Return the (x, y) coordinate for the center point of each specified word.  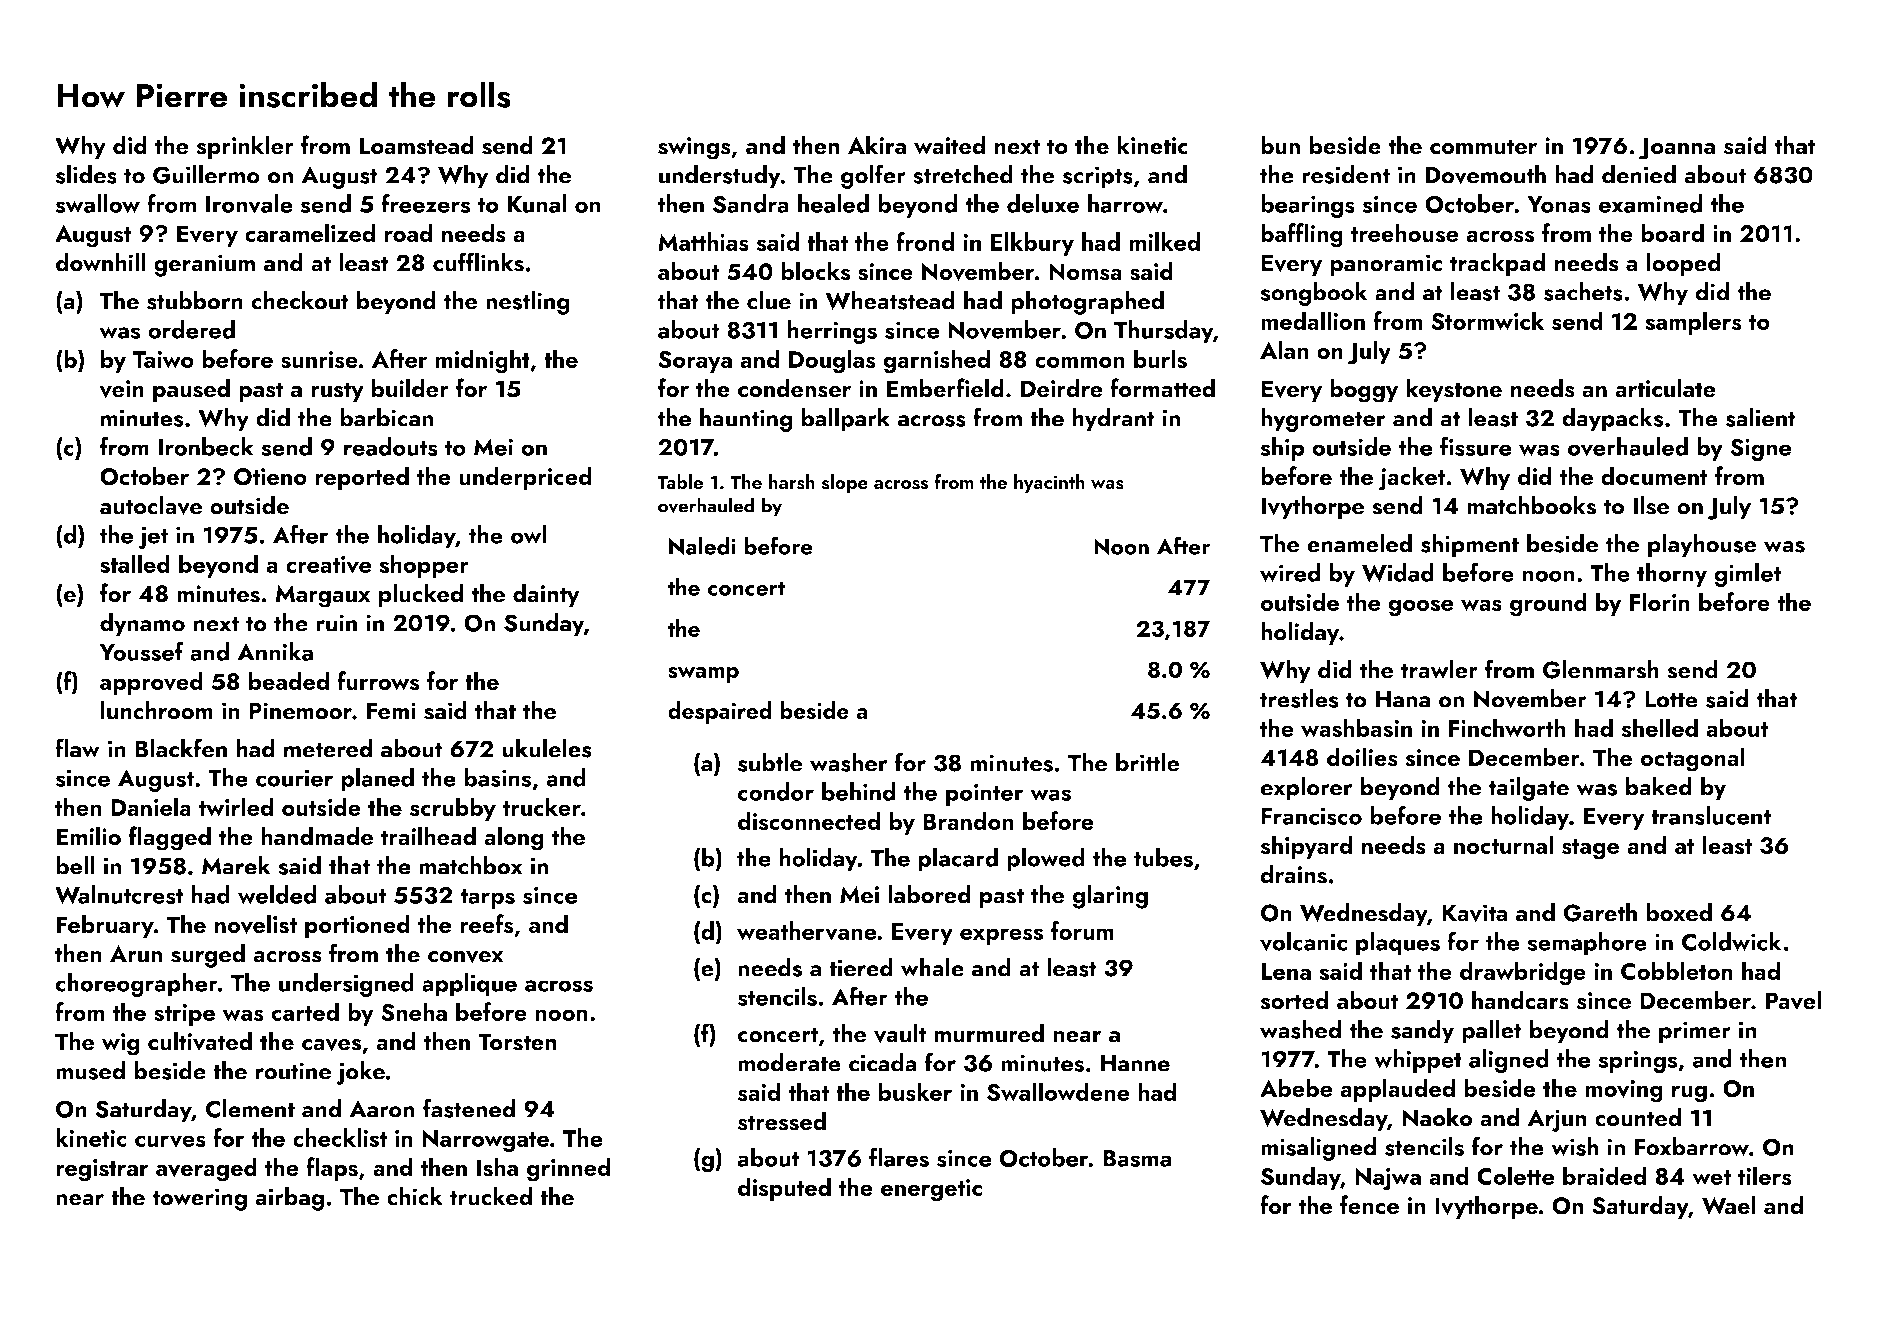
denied (1639, 174)
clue (769, 300)
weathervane (807, 931)
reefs (487, 924)
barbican (387, 417)
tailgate (1529, 789)
